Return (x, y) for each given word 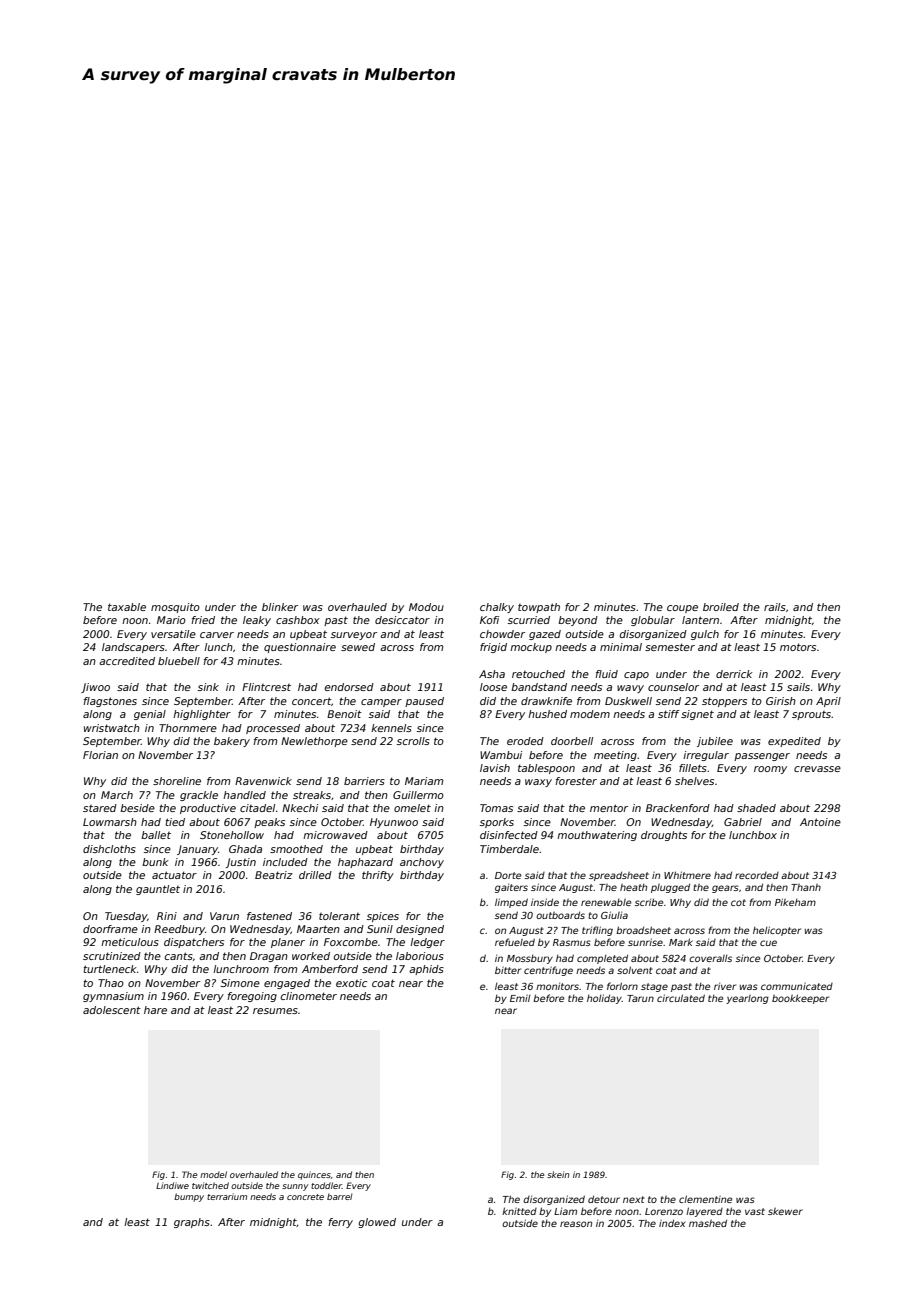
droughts (664, 836)
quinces (314, 1175)
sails (798, 687)
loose (493, 687)
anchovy (422, 863)
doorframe (110, 929)
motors (798, 647)
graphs (192, 1223)
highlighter (202, 715)
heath (633, 887)
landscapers (133, 648)
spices (383, 917)
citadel (257, 808)
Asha (492, 674)
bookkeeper (800, 999)
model (213, 1174)
